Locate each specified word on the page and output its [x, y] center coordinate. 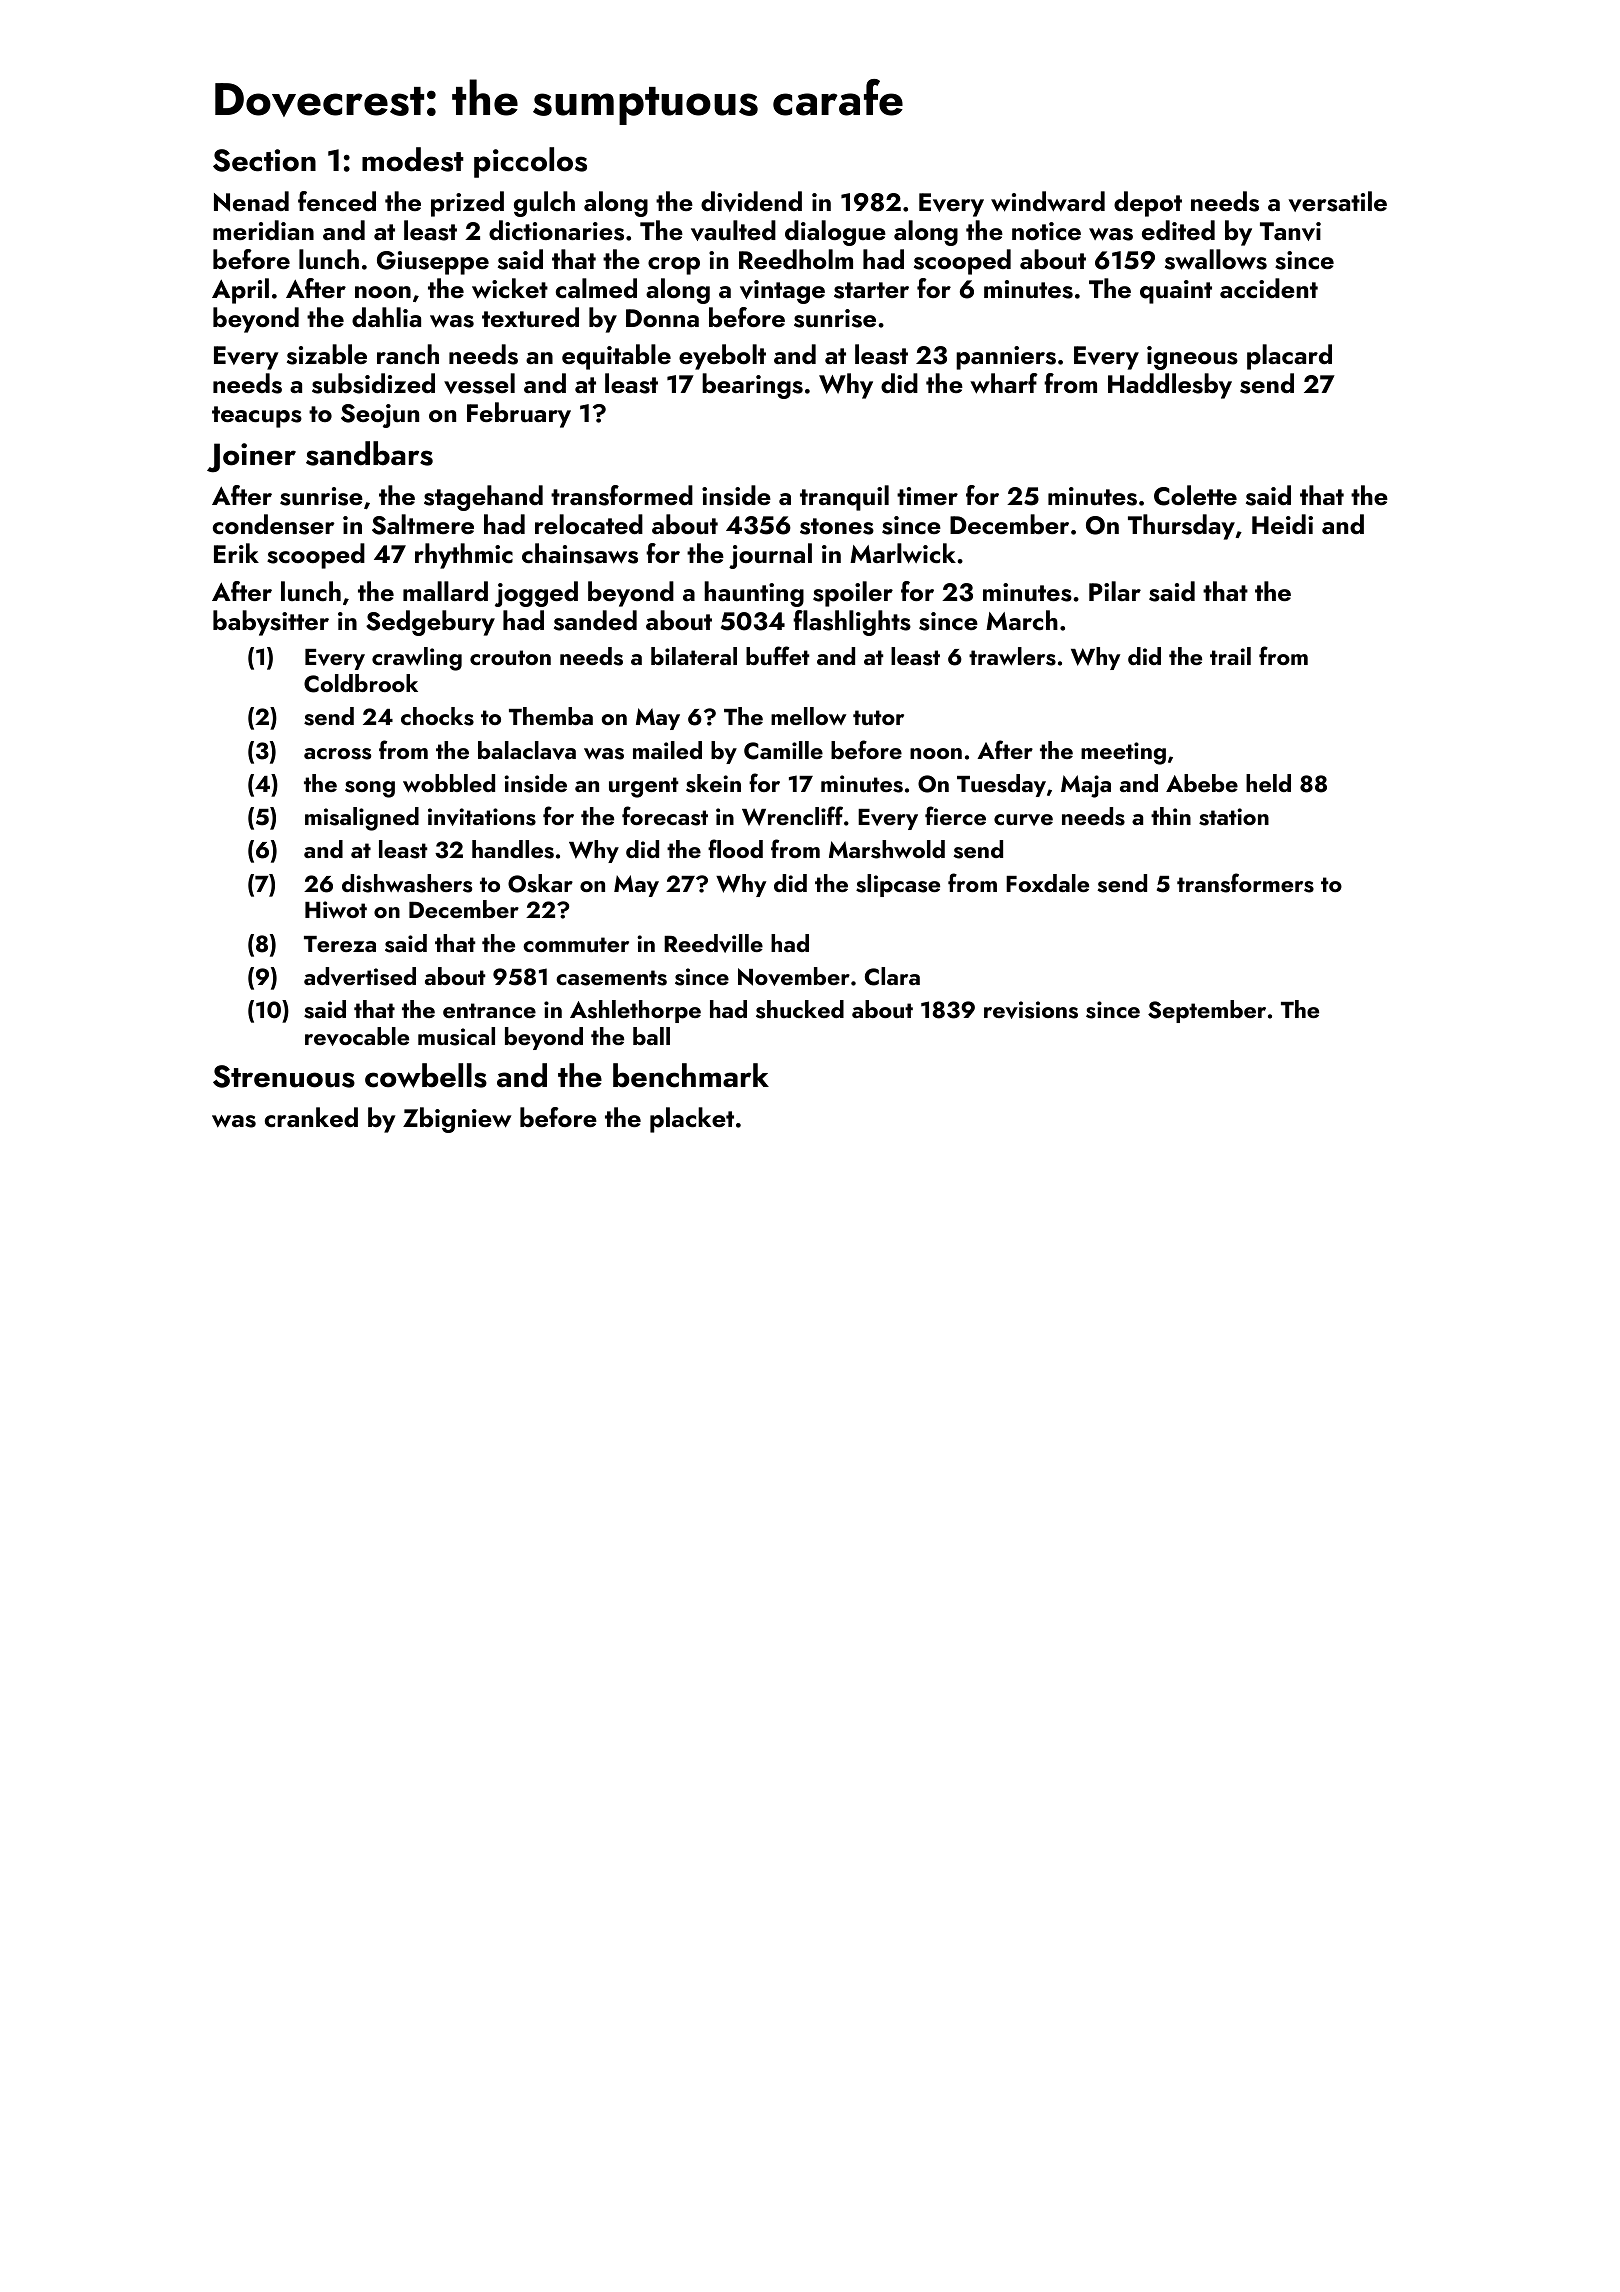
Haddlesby [1170, 386]
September [1207, 1011]
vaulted [733, 230]
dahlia [386, 317]
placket [692, 1120]
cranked [311, 1117]
